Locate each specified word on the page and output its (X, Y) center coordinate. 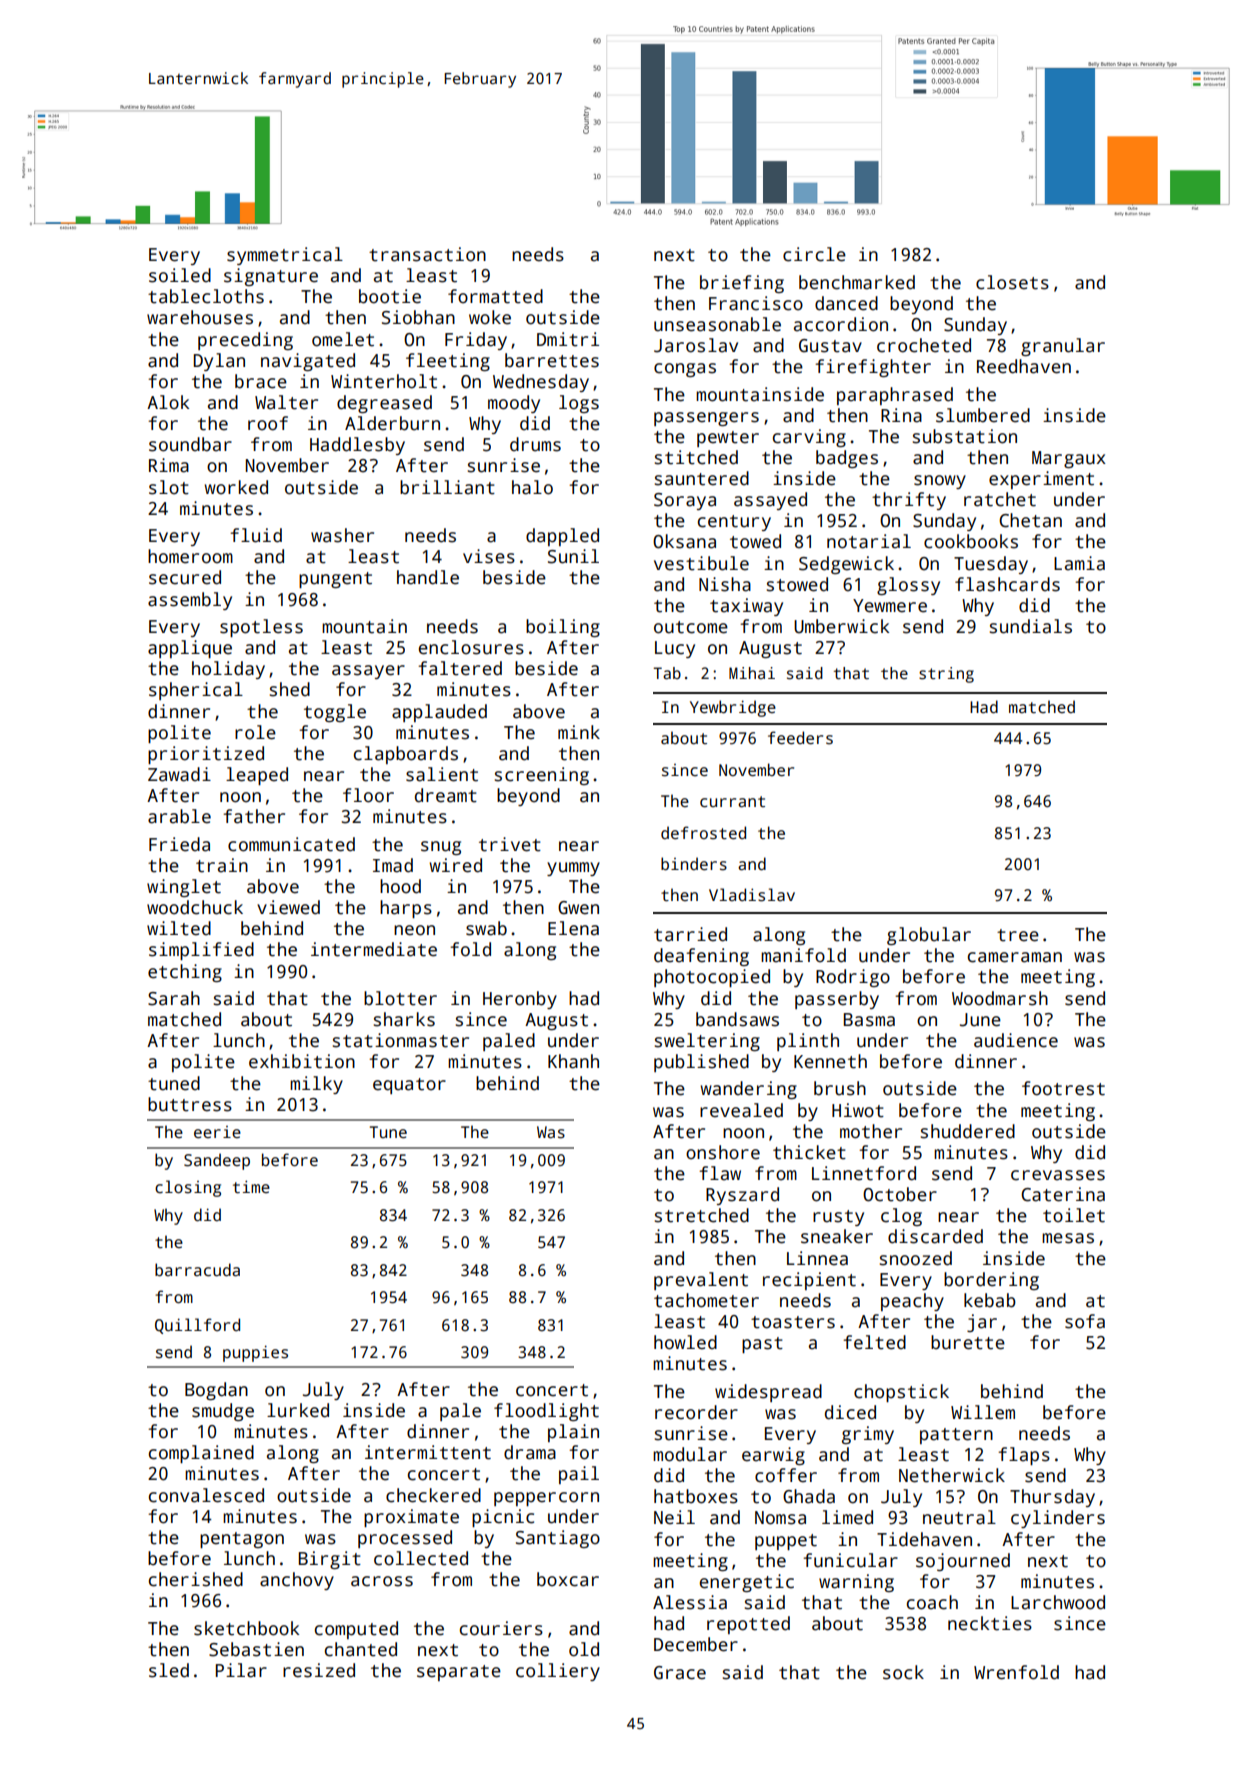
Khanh (573, 1061)
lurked (298, 1410)
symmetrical (285, 256)
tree (1018, 935)
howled (685, 1342)
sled (169, 1670)
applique (190, 649)
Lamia (1079, 563)
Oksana (684, 541)
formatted (495, 296)
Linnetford (864, 1173)
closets (1012, 282)
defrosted (703, 833)
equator (409, 1086)
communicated (291, 844)
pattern (956, 1436)
